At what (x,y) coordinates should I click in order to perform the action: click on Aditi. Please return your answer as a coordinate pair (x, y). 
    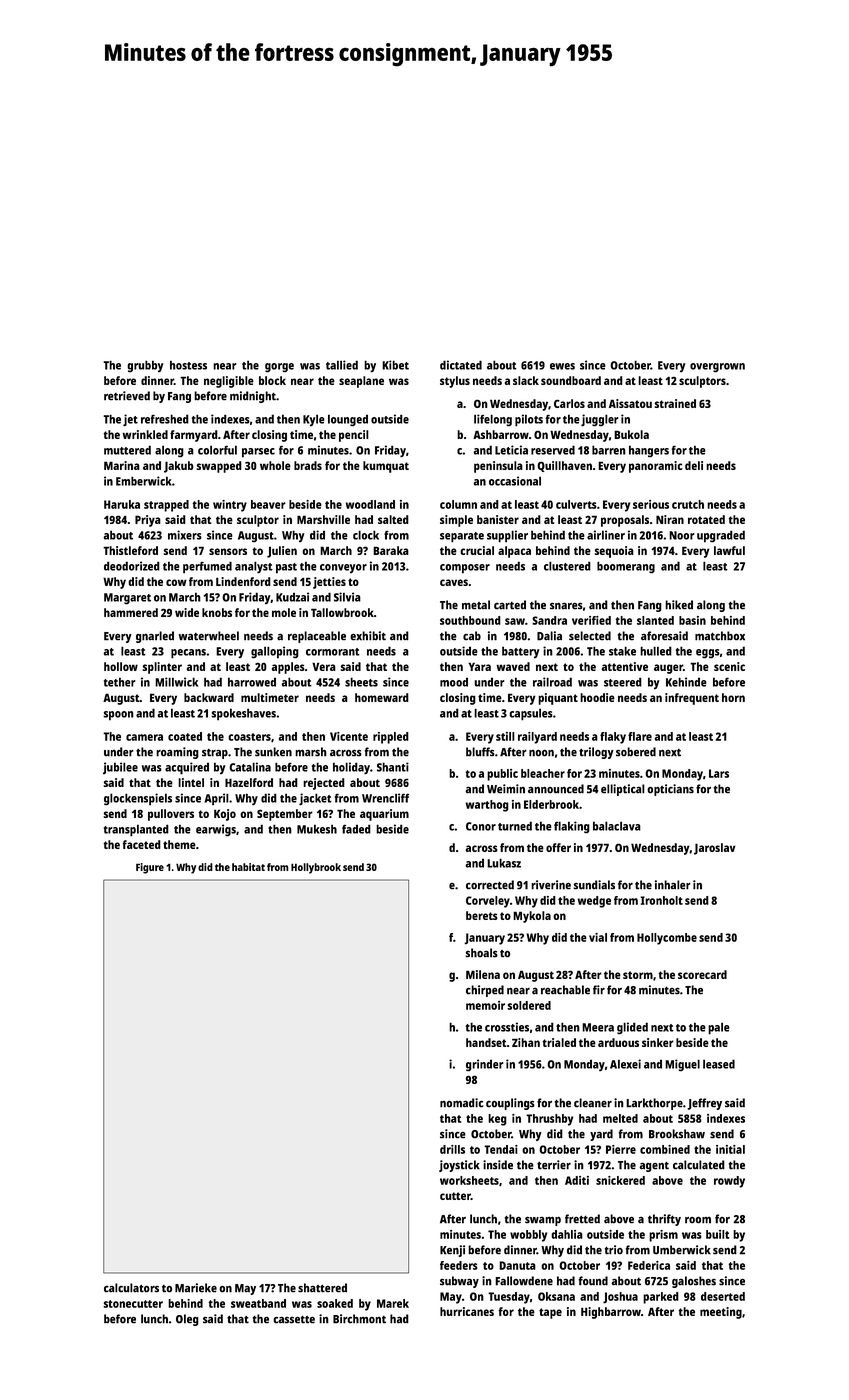
    Looking at the image, I should click on (577, 1180).
